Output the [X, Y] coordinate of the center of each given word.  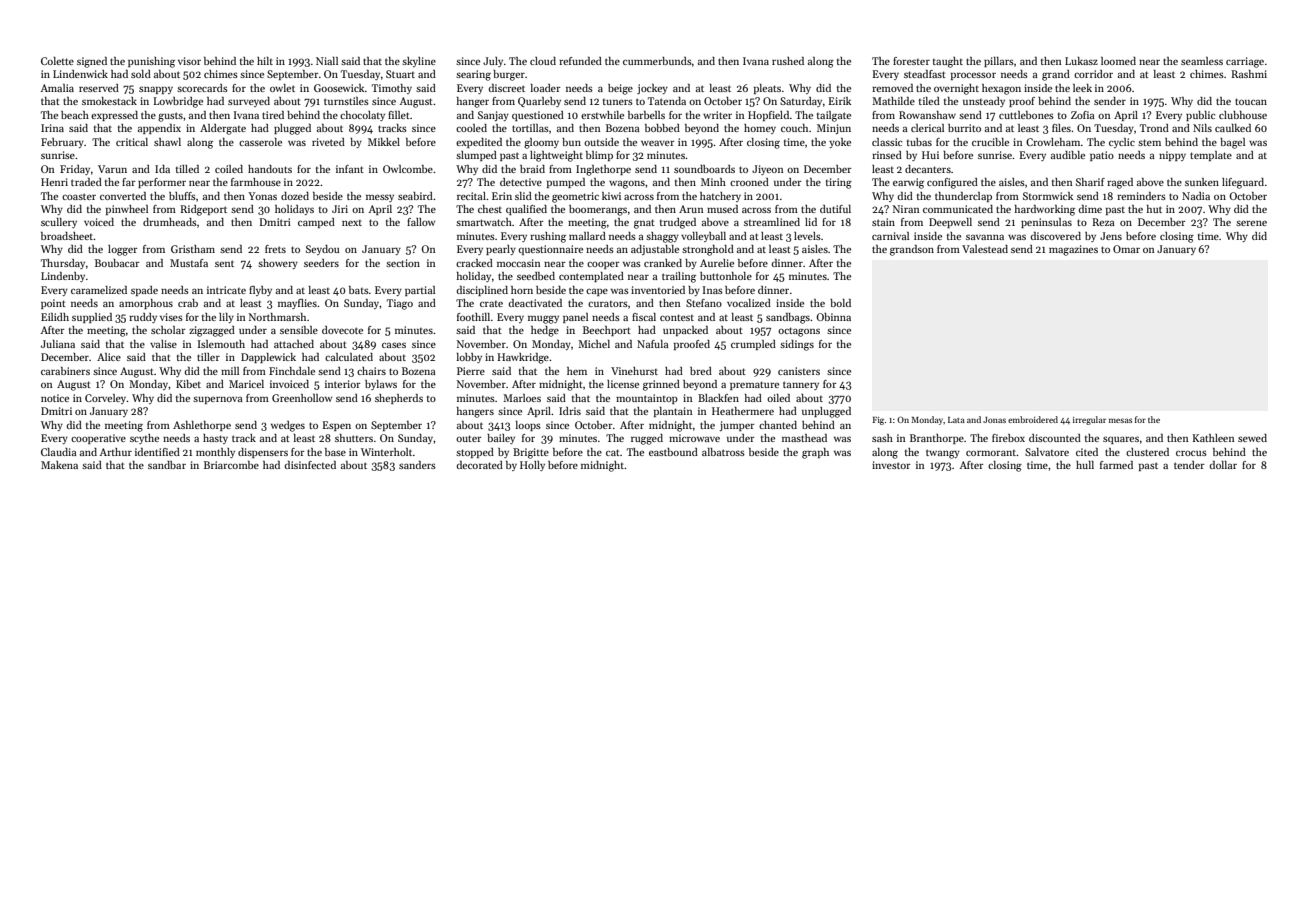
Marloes [522, 398]
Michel [594, 344]
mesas [1120, 420]
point [53, 304]
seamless [1202, 61]
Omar [1126, 249]
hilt [265, 61]
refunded [580, 61]
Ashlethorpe [202, 426]
